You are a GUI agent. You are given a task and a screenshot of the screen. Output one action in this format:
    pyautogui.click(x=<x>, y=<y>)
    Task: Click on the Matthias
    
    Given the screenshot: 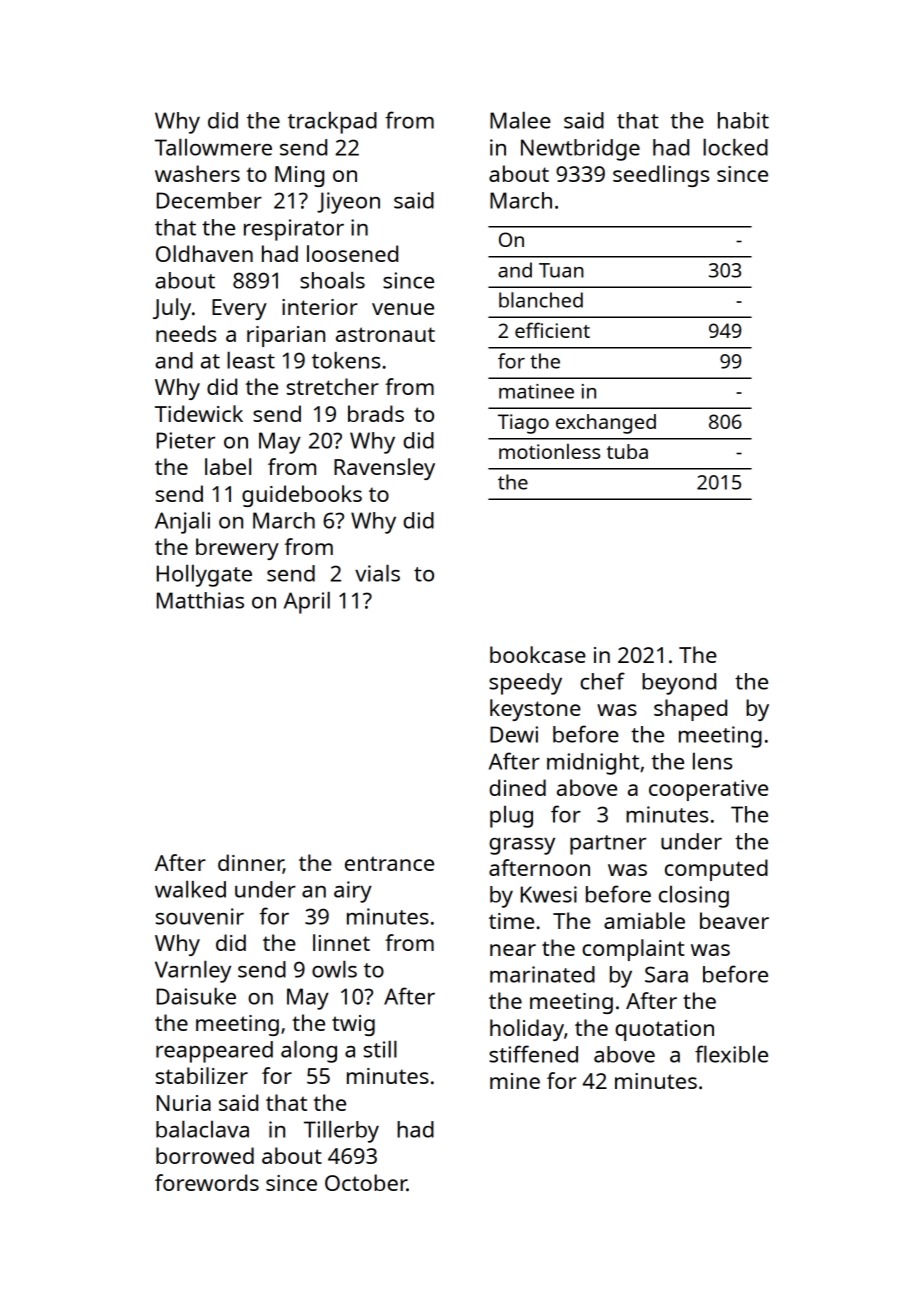 What is the action you would take?
    pyautogui.click(x=200, y=600)
